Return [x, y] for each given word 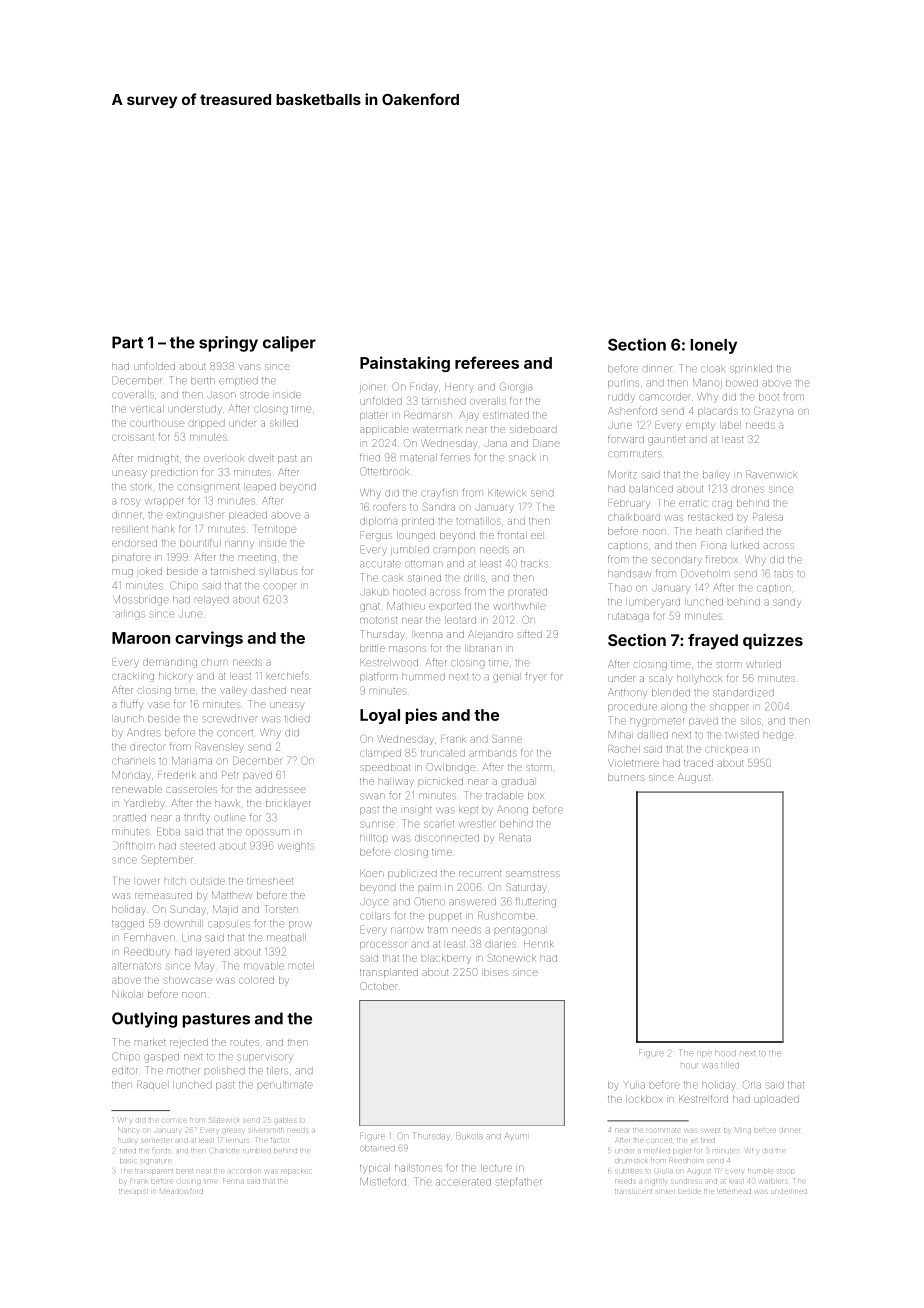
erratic [693, 503]
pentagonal [520, 930]
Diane [546, 443]
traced [698, 763]
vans [249, 367]
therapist [133, 1191]
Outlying [144, 1020]
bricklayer [288, 804]
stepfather [519, 1182]
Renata [515, 838]
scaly [660, 679]
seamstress [532, 873]
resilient [130, 529]
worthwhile [519, 606]
